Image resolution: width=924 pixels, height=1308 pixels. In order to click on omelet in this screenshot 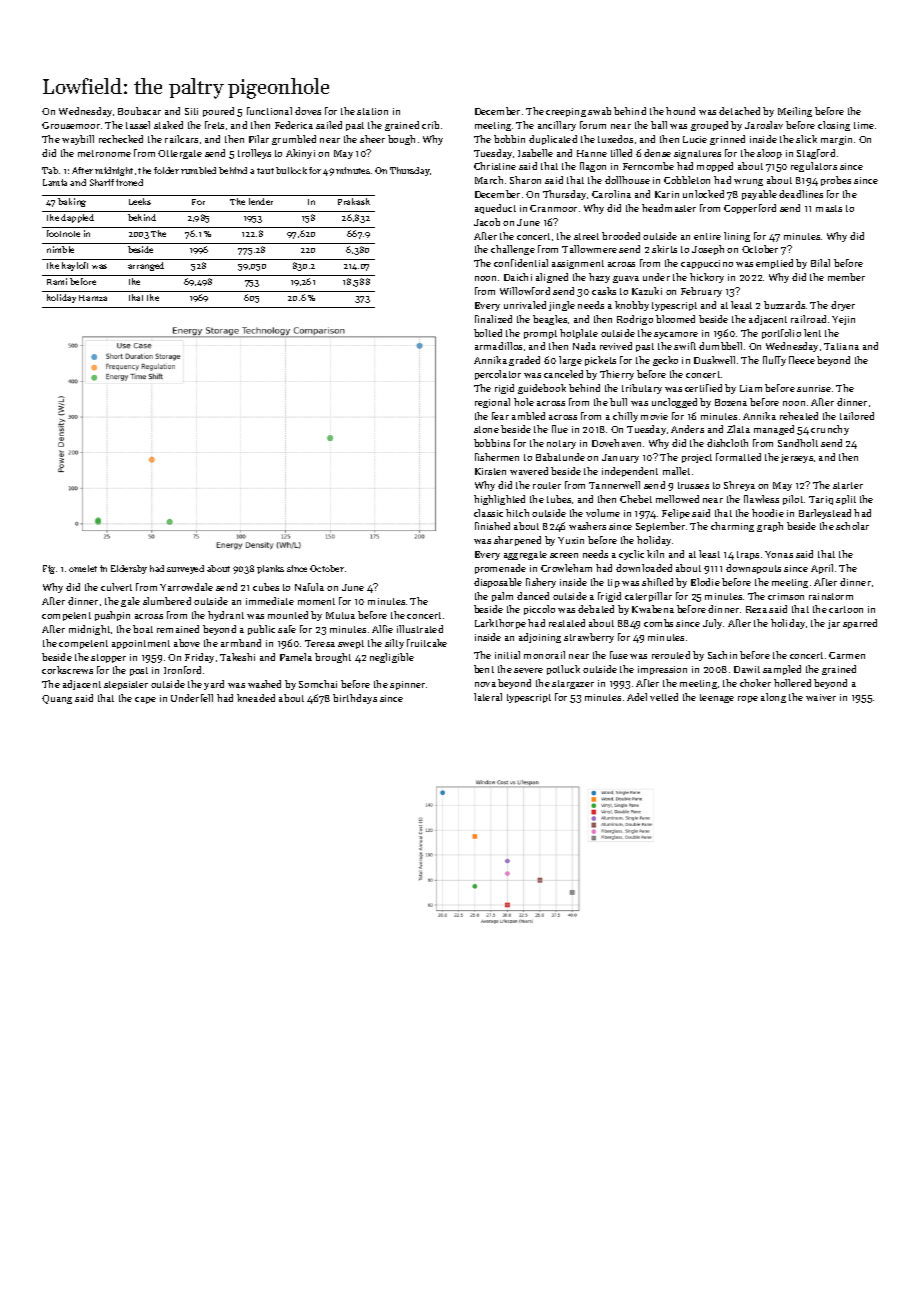, I will do `click(83, 568)`.
